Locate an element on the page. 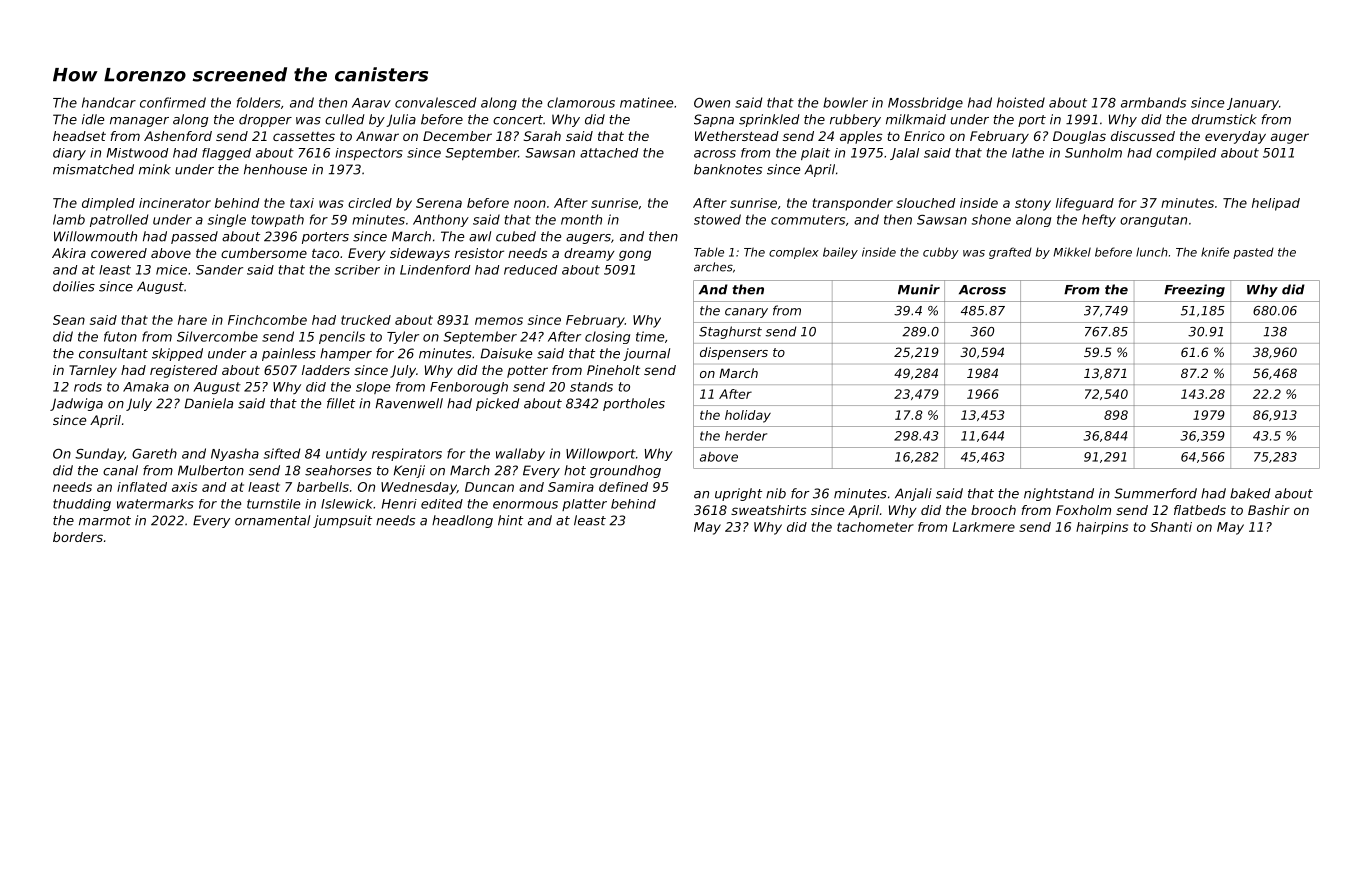 The height and width of the page is (887, 1372). compiled is located at coordinates (1186, 154).
